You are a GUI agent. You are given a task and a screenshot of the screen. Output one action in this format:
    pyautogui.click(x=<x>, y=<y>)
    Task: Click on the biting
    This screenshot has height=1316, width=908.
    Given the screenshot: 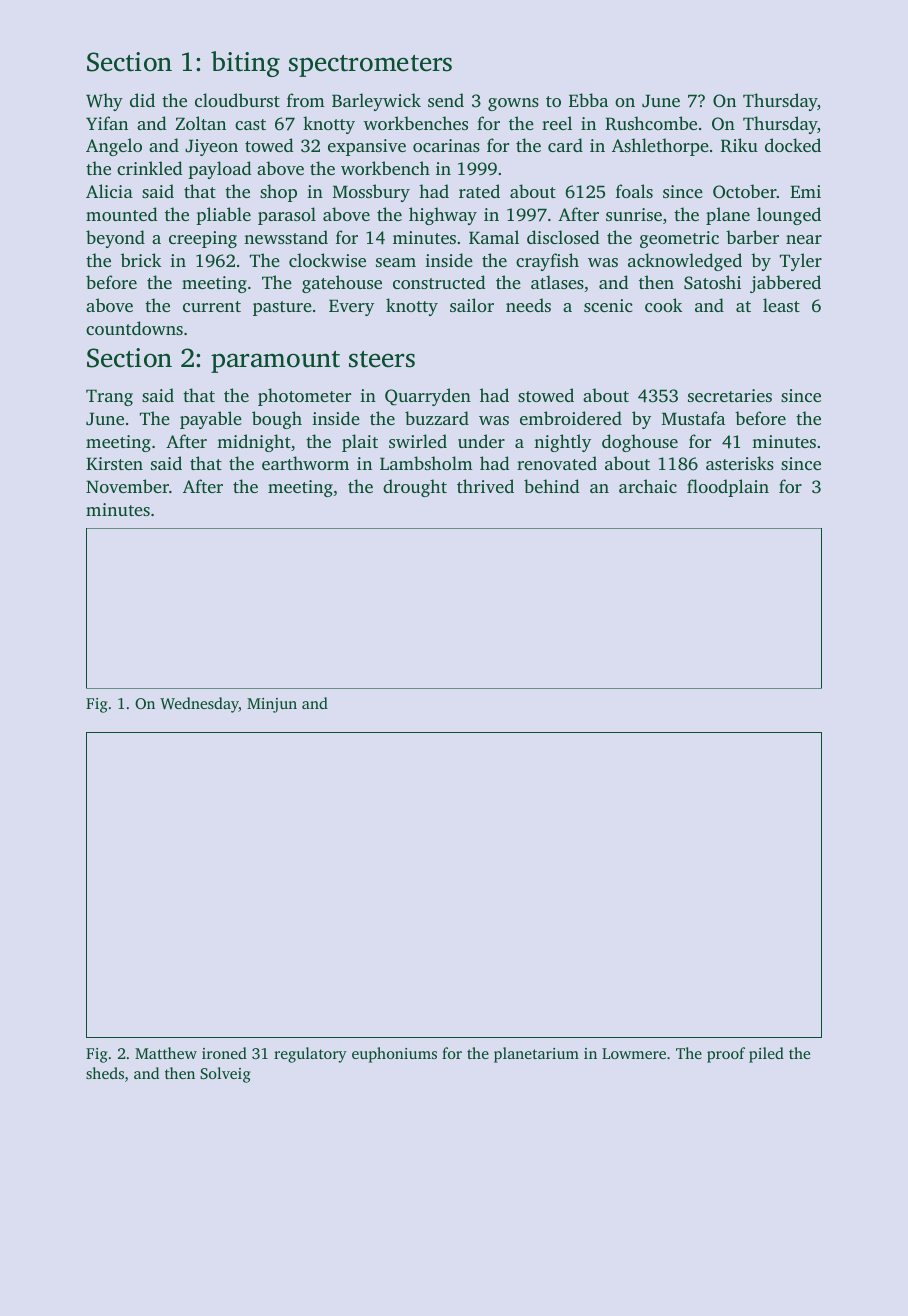 What is the action you would take?
    pyautogui.click(x=245, y=64)
